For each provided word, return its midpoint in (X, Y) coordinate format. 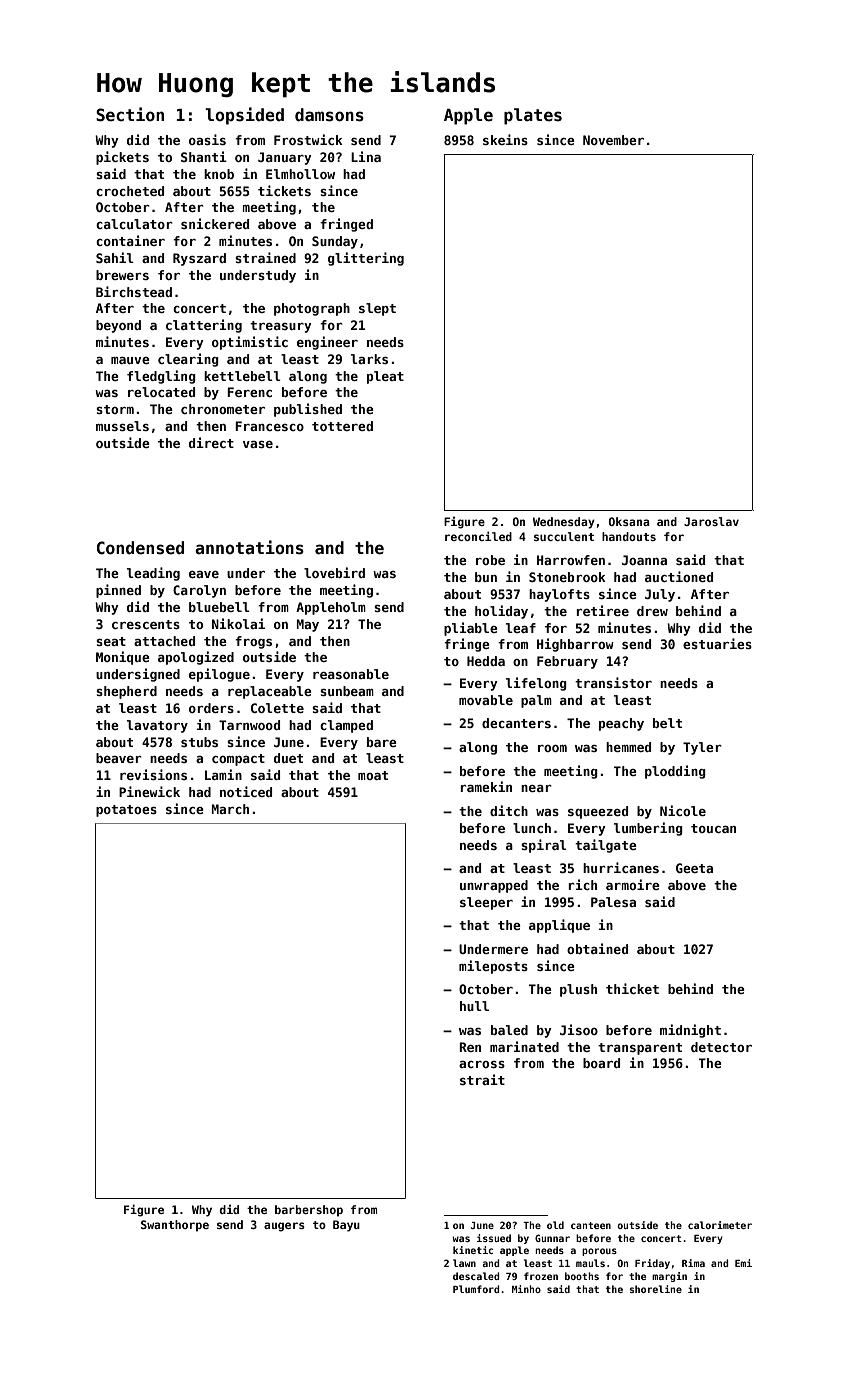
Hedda (486, 661)
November (613, 140)
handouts (629, 536)
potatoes (126, 811)
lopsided (244, 116)
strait (482, 1079)
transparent (640, 1049)
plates (533, 116)
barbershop (309, 1211)
